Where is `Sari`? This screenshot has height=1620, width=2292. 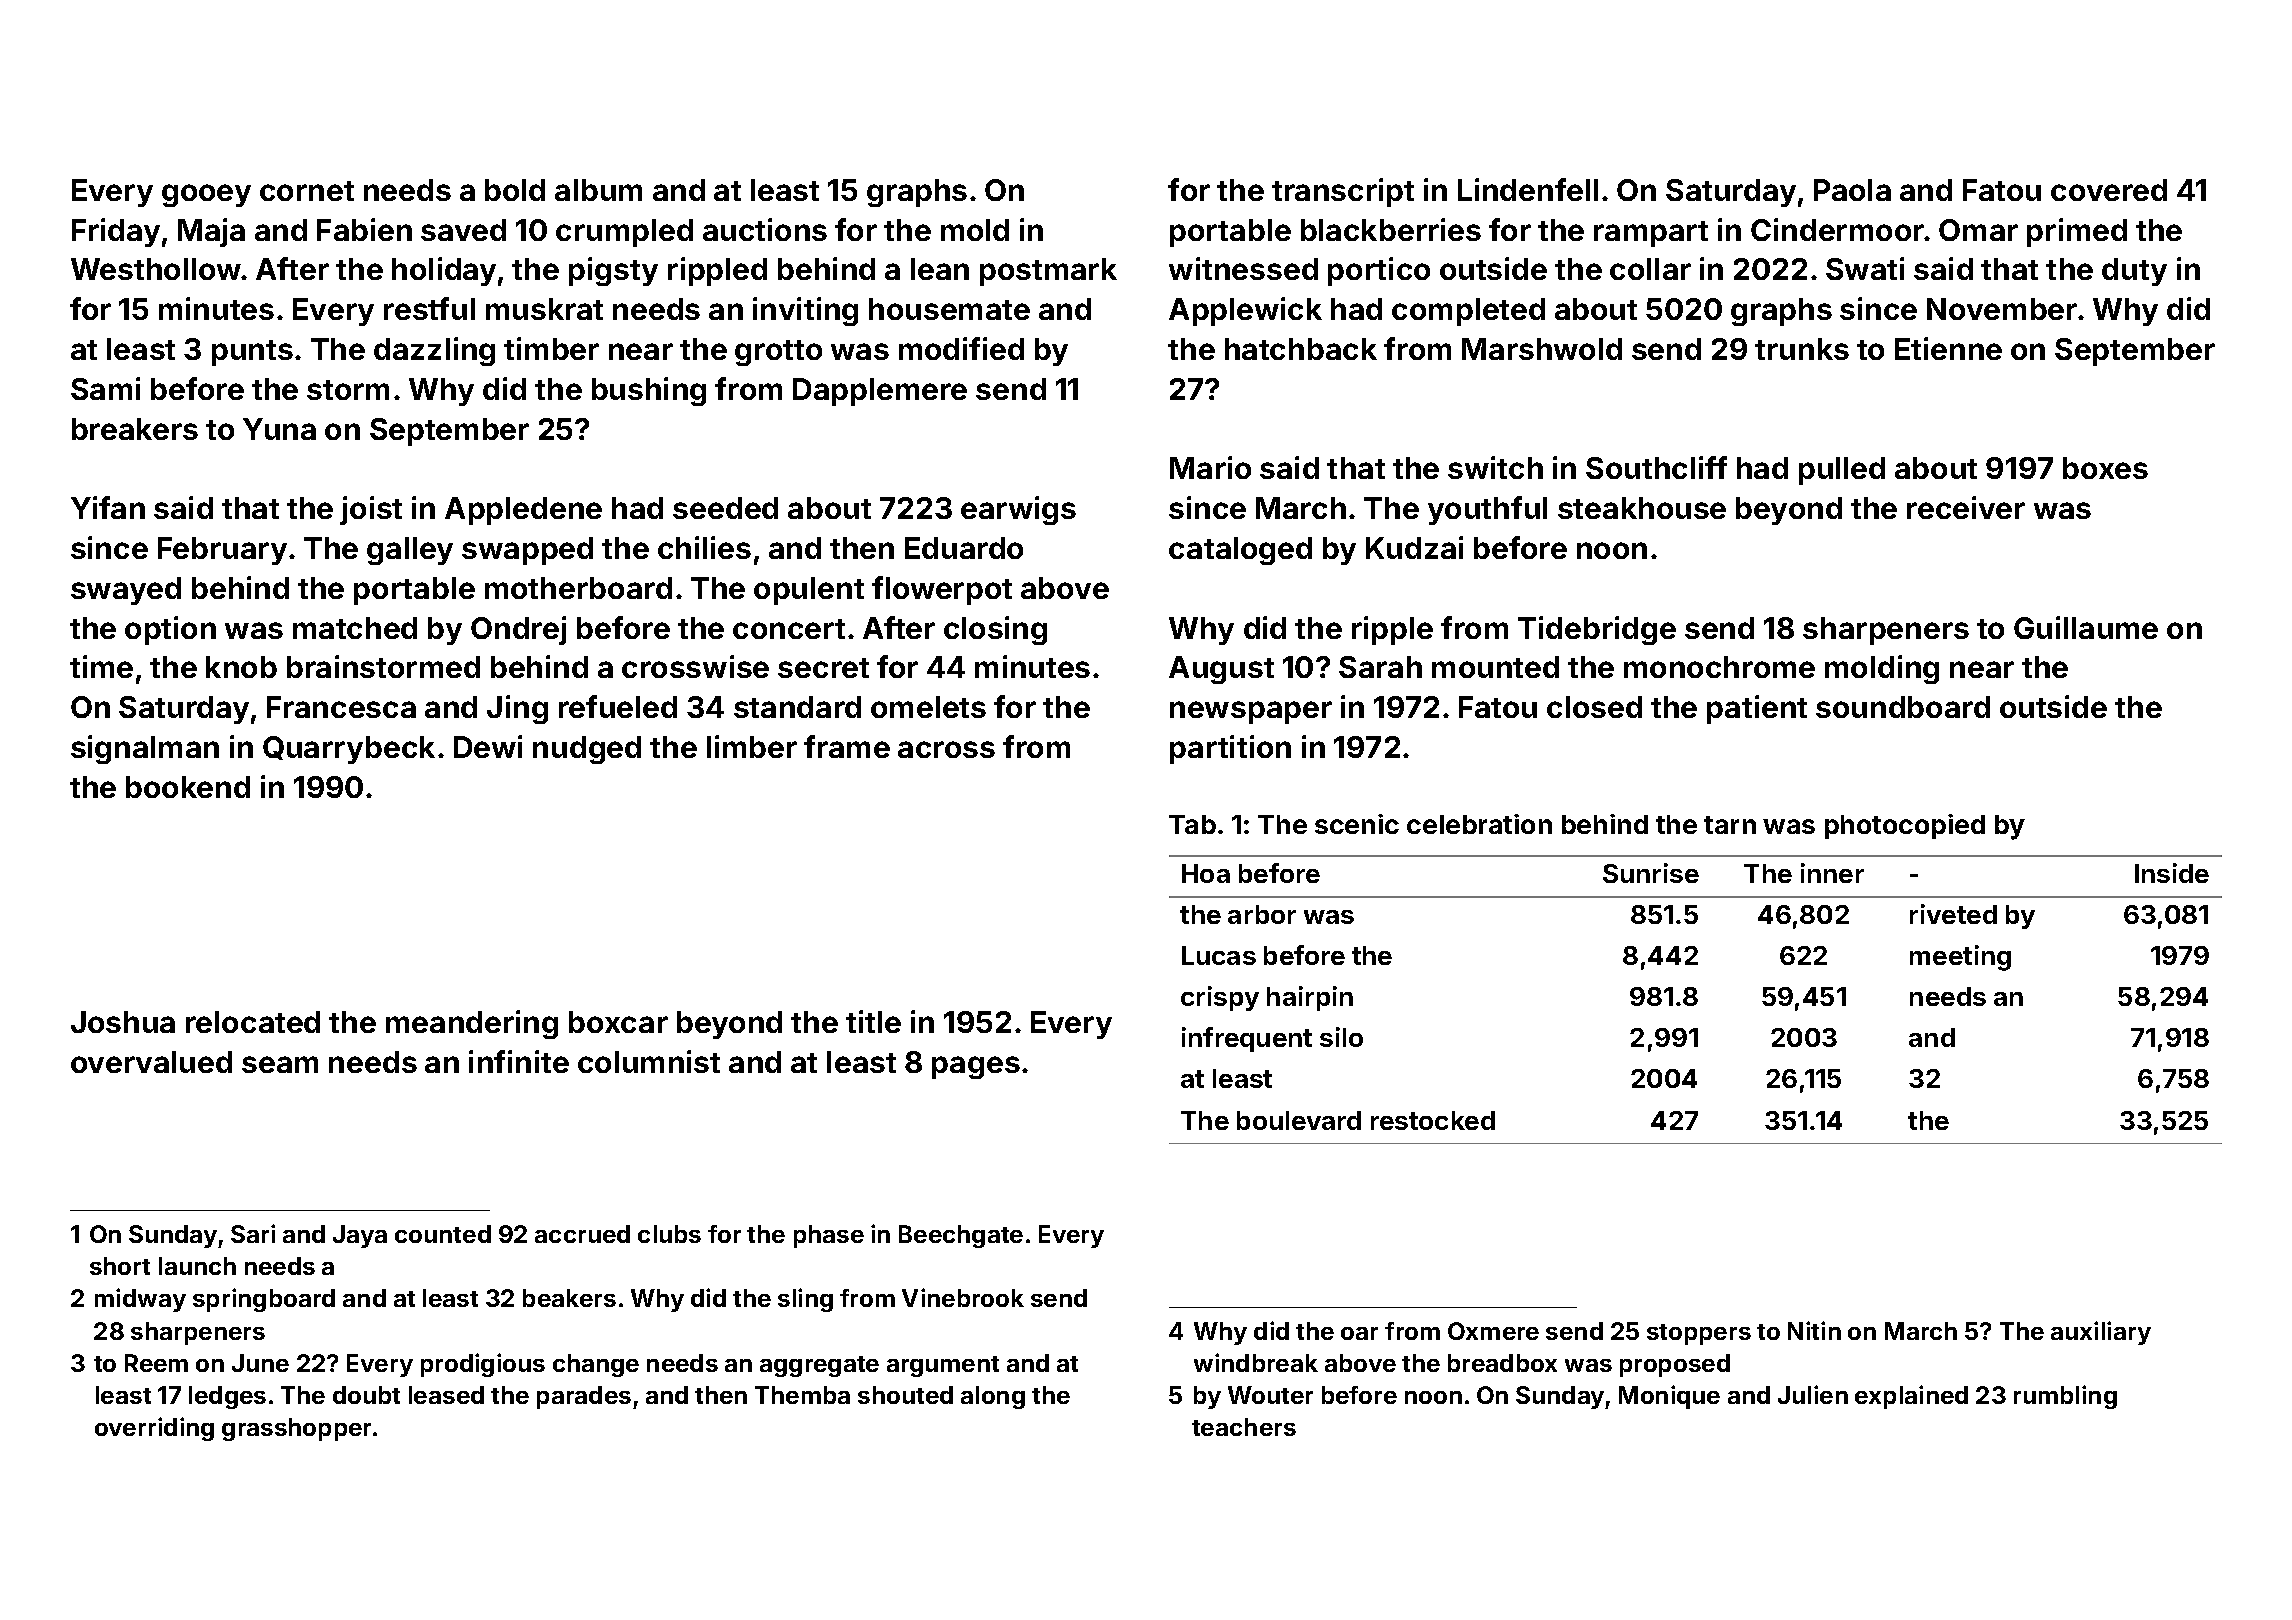
Sari is located at coordinates (253, 1233).
